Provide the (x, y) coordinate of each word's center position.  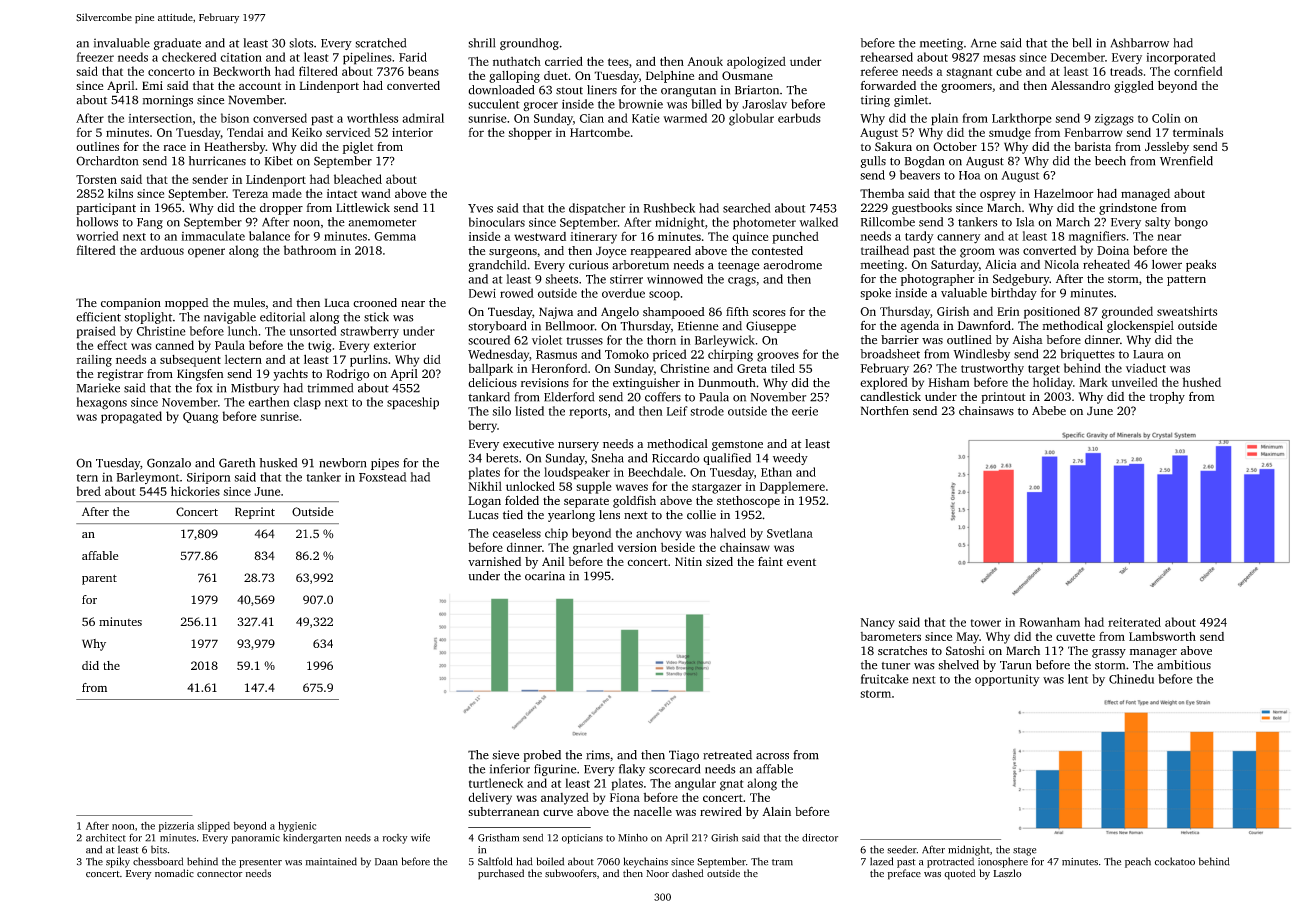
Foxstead (383, 477)
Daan (386, 862)
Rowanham (1049, 622)
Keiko (307, 132)
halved (728, 533)
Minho (633, 837)
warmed (685, 118)
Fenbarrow (1093, 132)
